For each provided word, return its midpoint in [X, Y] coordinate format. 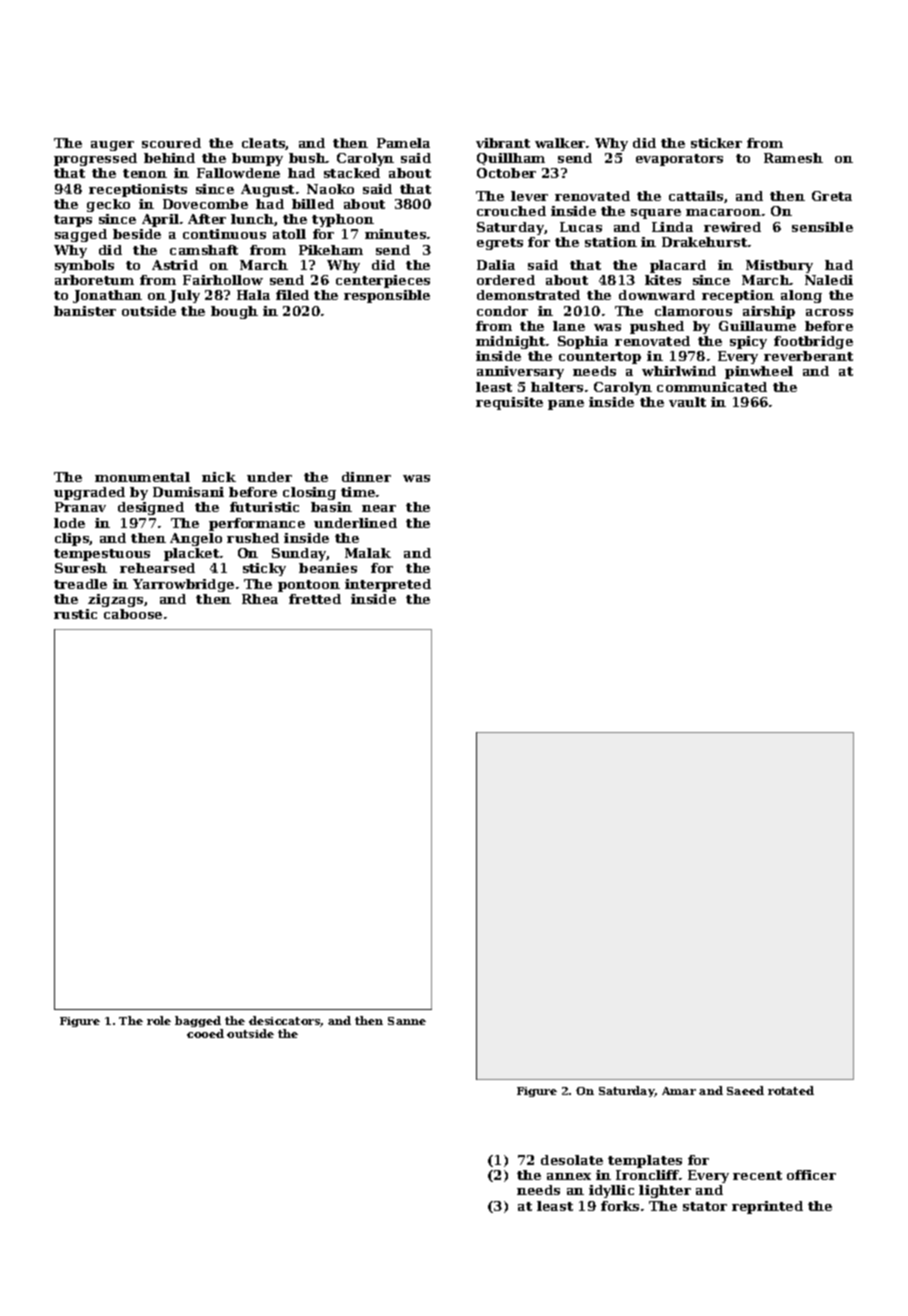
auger [112, 146]
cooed [205, 1033]
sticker [716, 143]
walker [560, 143]
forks [620, 1206]
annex [569, 1176]
